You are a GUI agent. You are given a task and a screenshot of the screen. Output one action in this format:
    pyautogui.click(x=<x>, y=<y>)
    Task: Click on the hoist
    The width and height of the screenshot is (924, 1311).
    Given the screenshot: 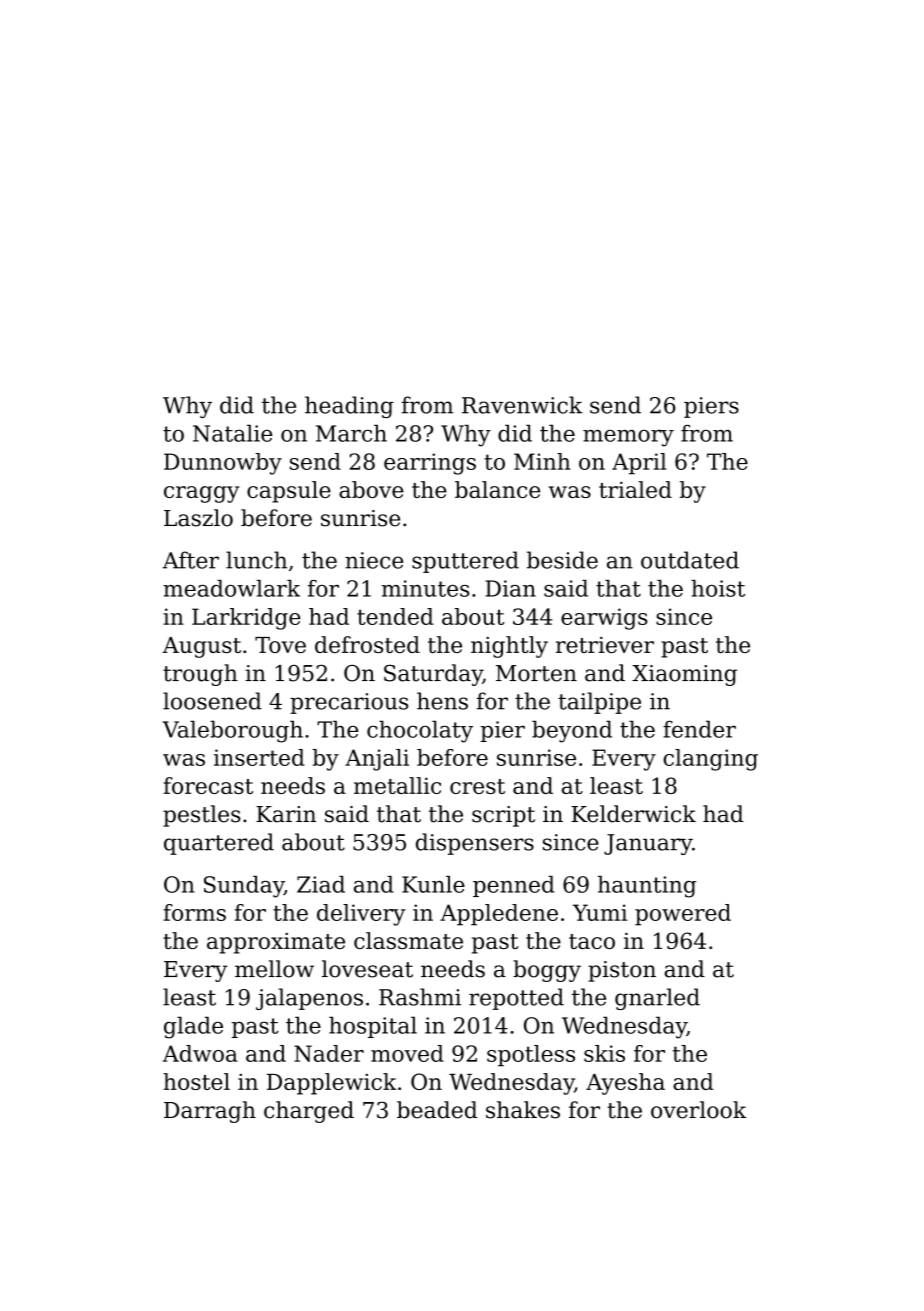 What is the action you would take?
    pyautogui.click(x=718, y=588)
